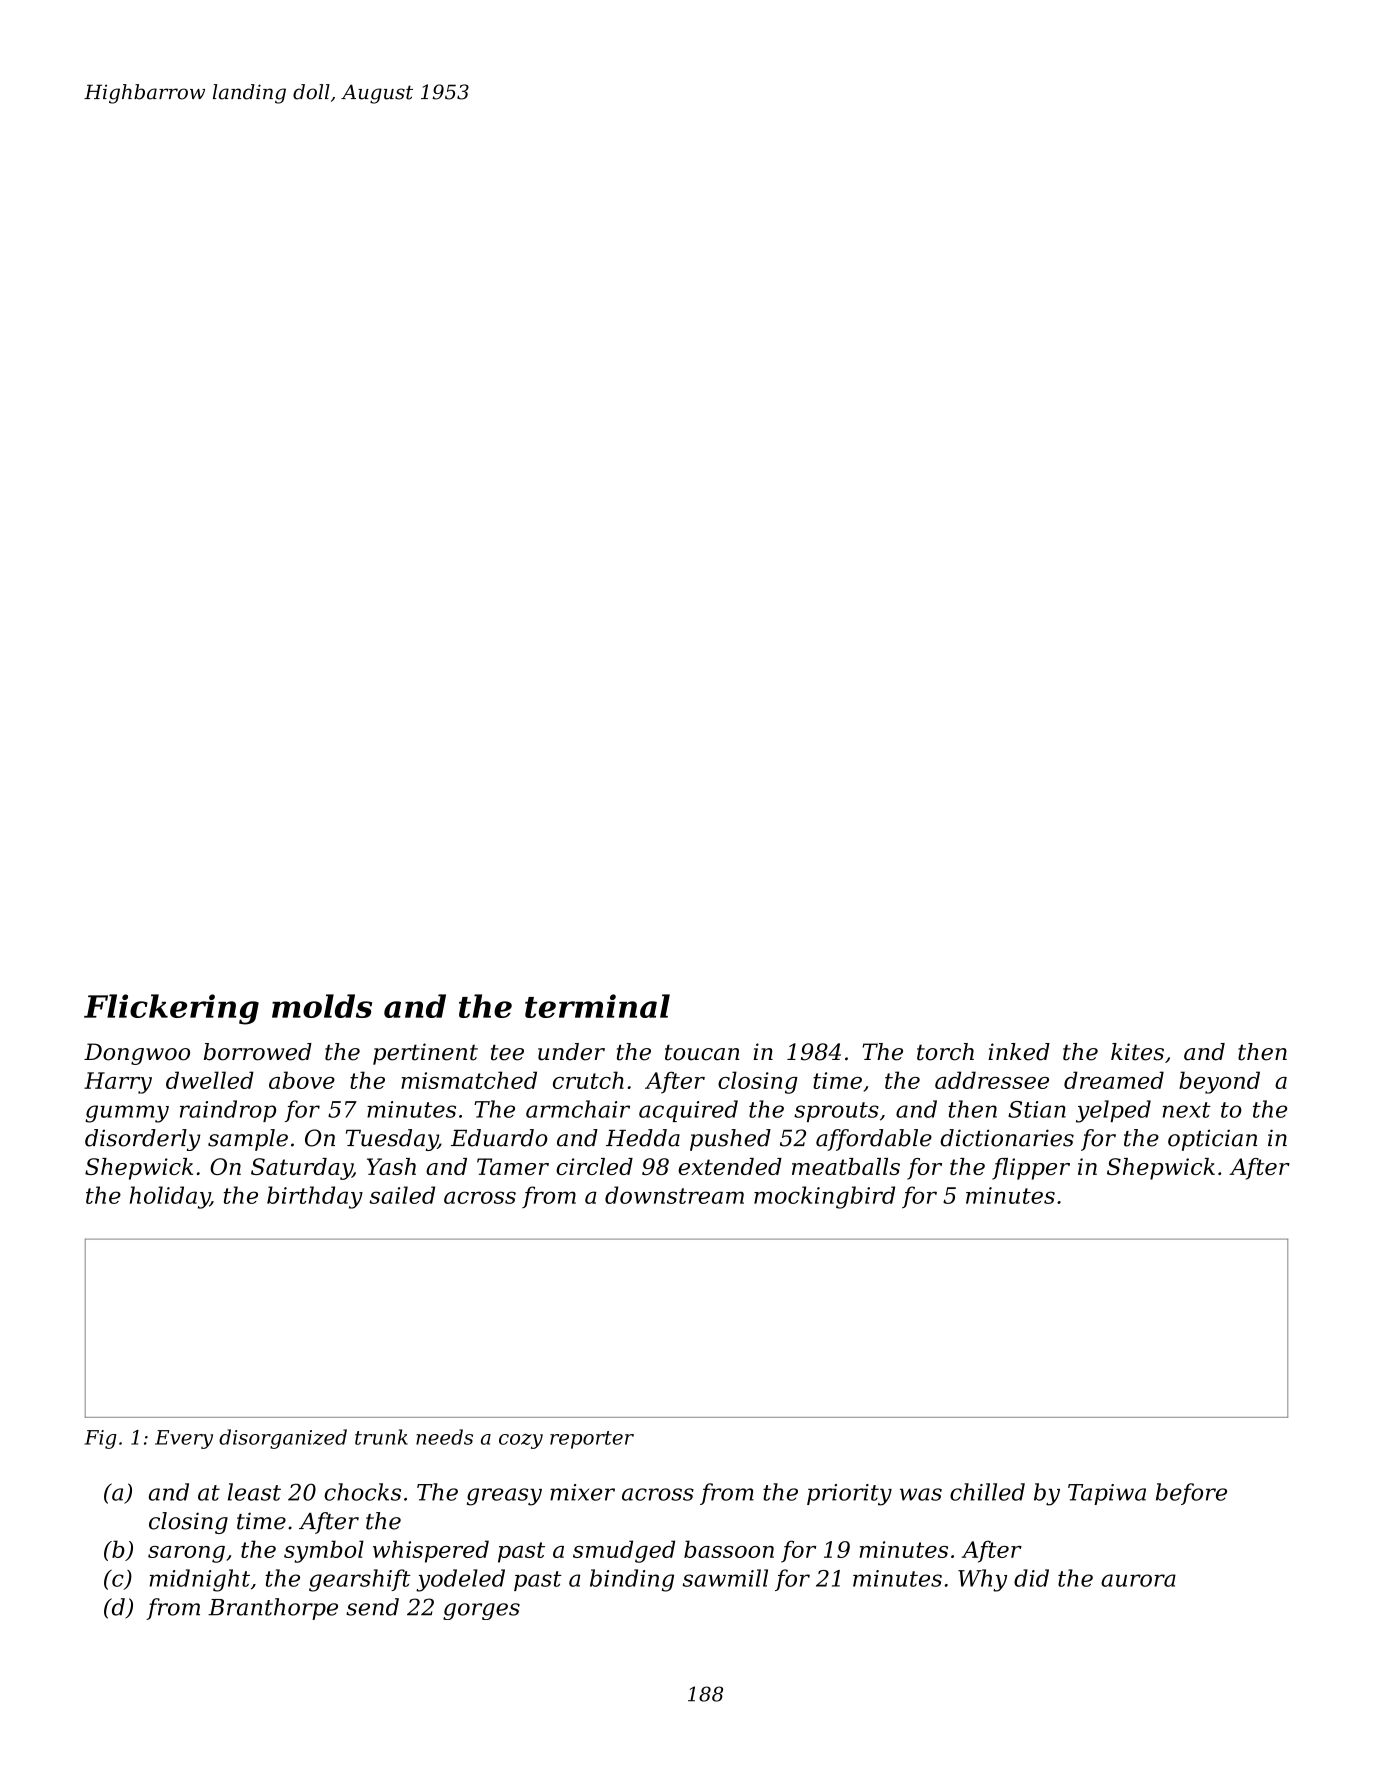  I want to click on Flickering, so click(171, 1009).
